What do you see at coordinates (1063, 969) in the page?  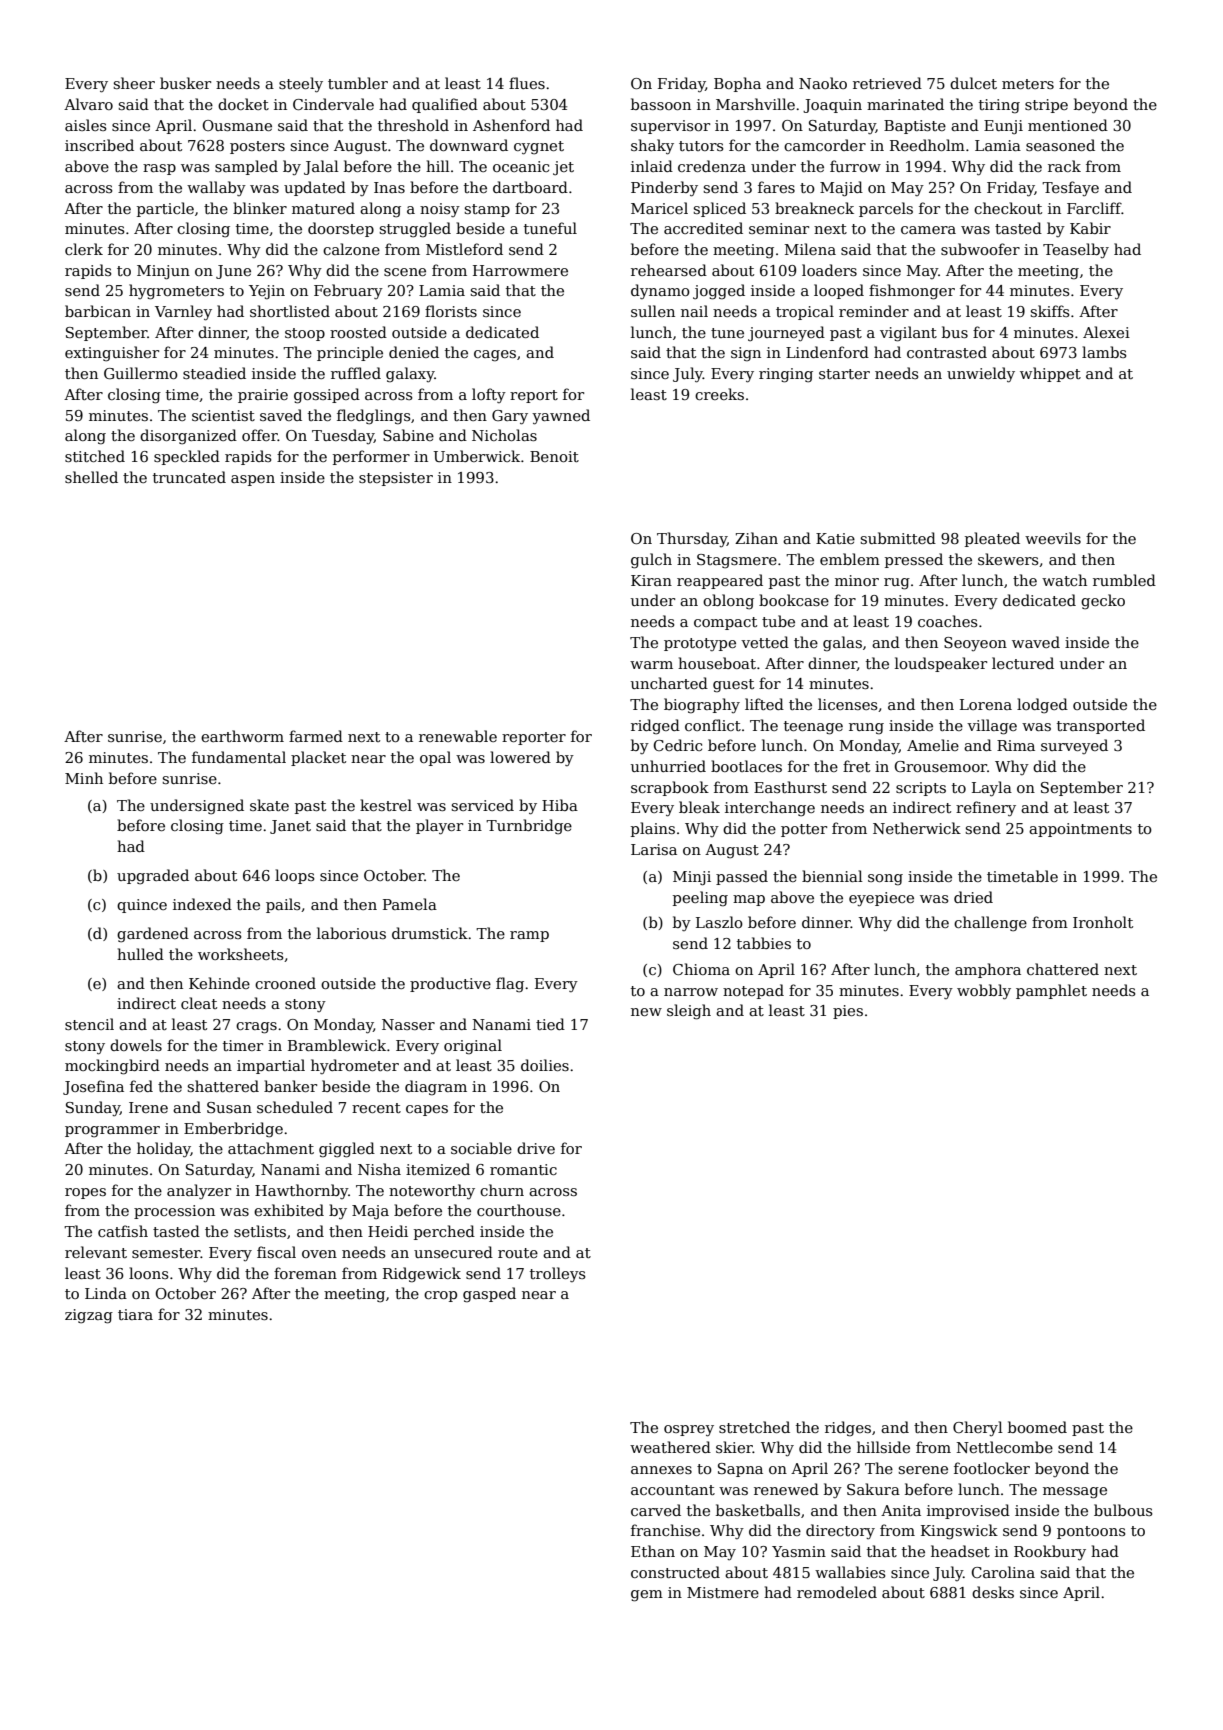 I see `chattered` at bounding box center [1063, 969].
